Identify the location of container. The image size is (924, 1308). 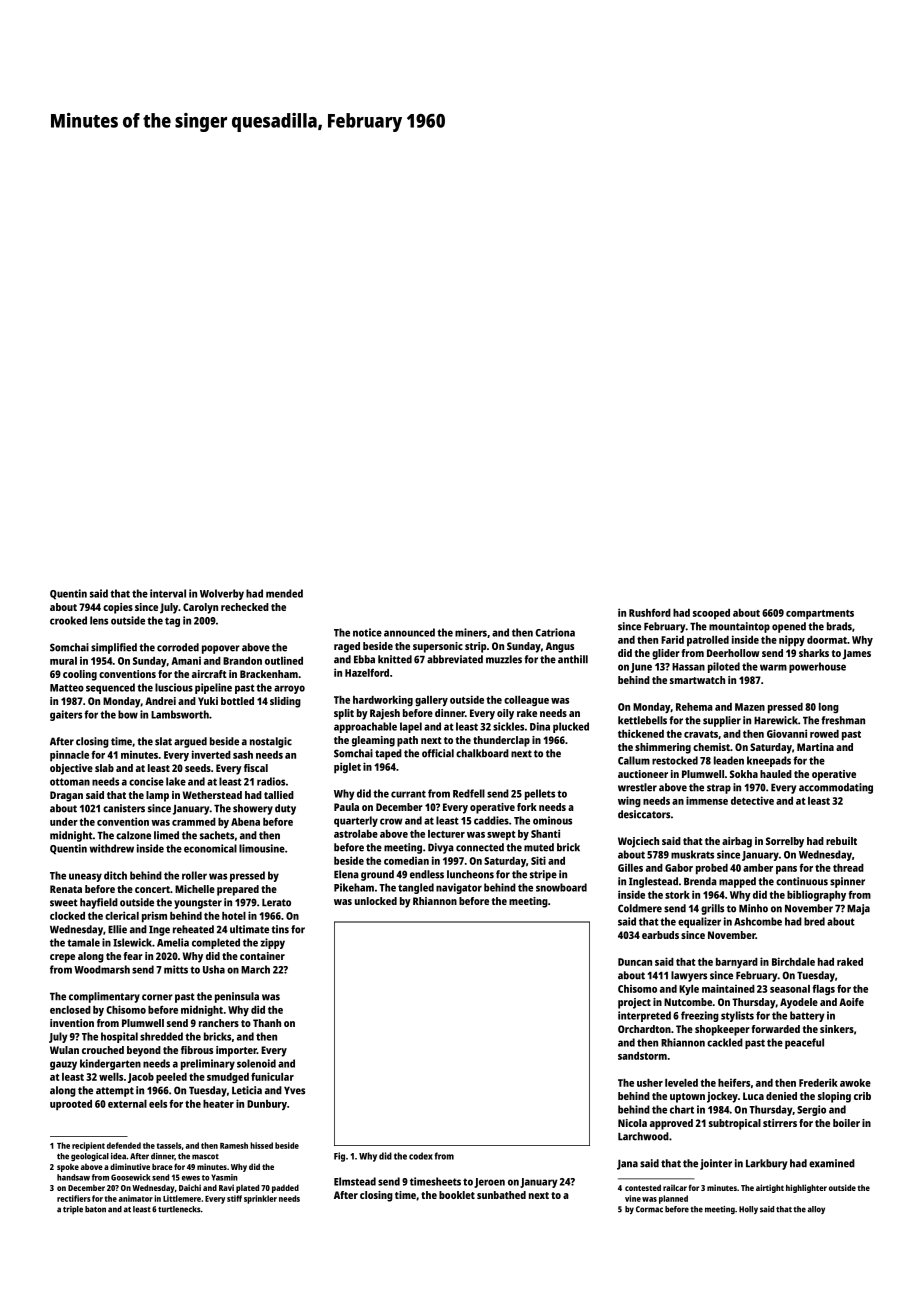
(262, 956).
